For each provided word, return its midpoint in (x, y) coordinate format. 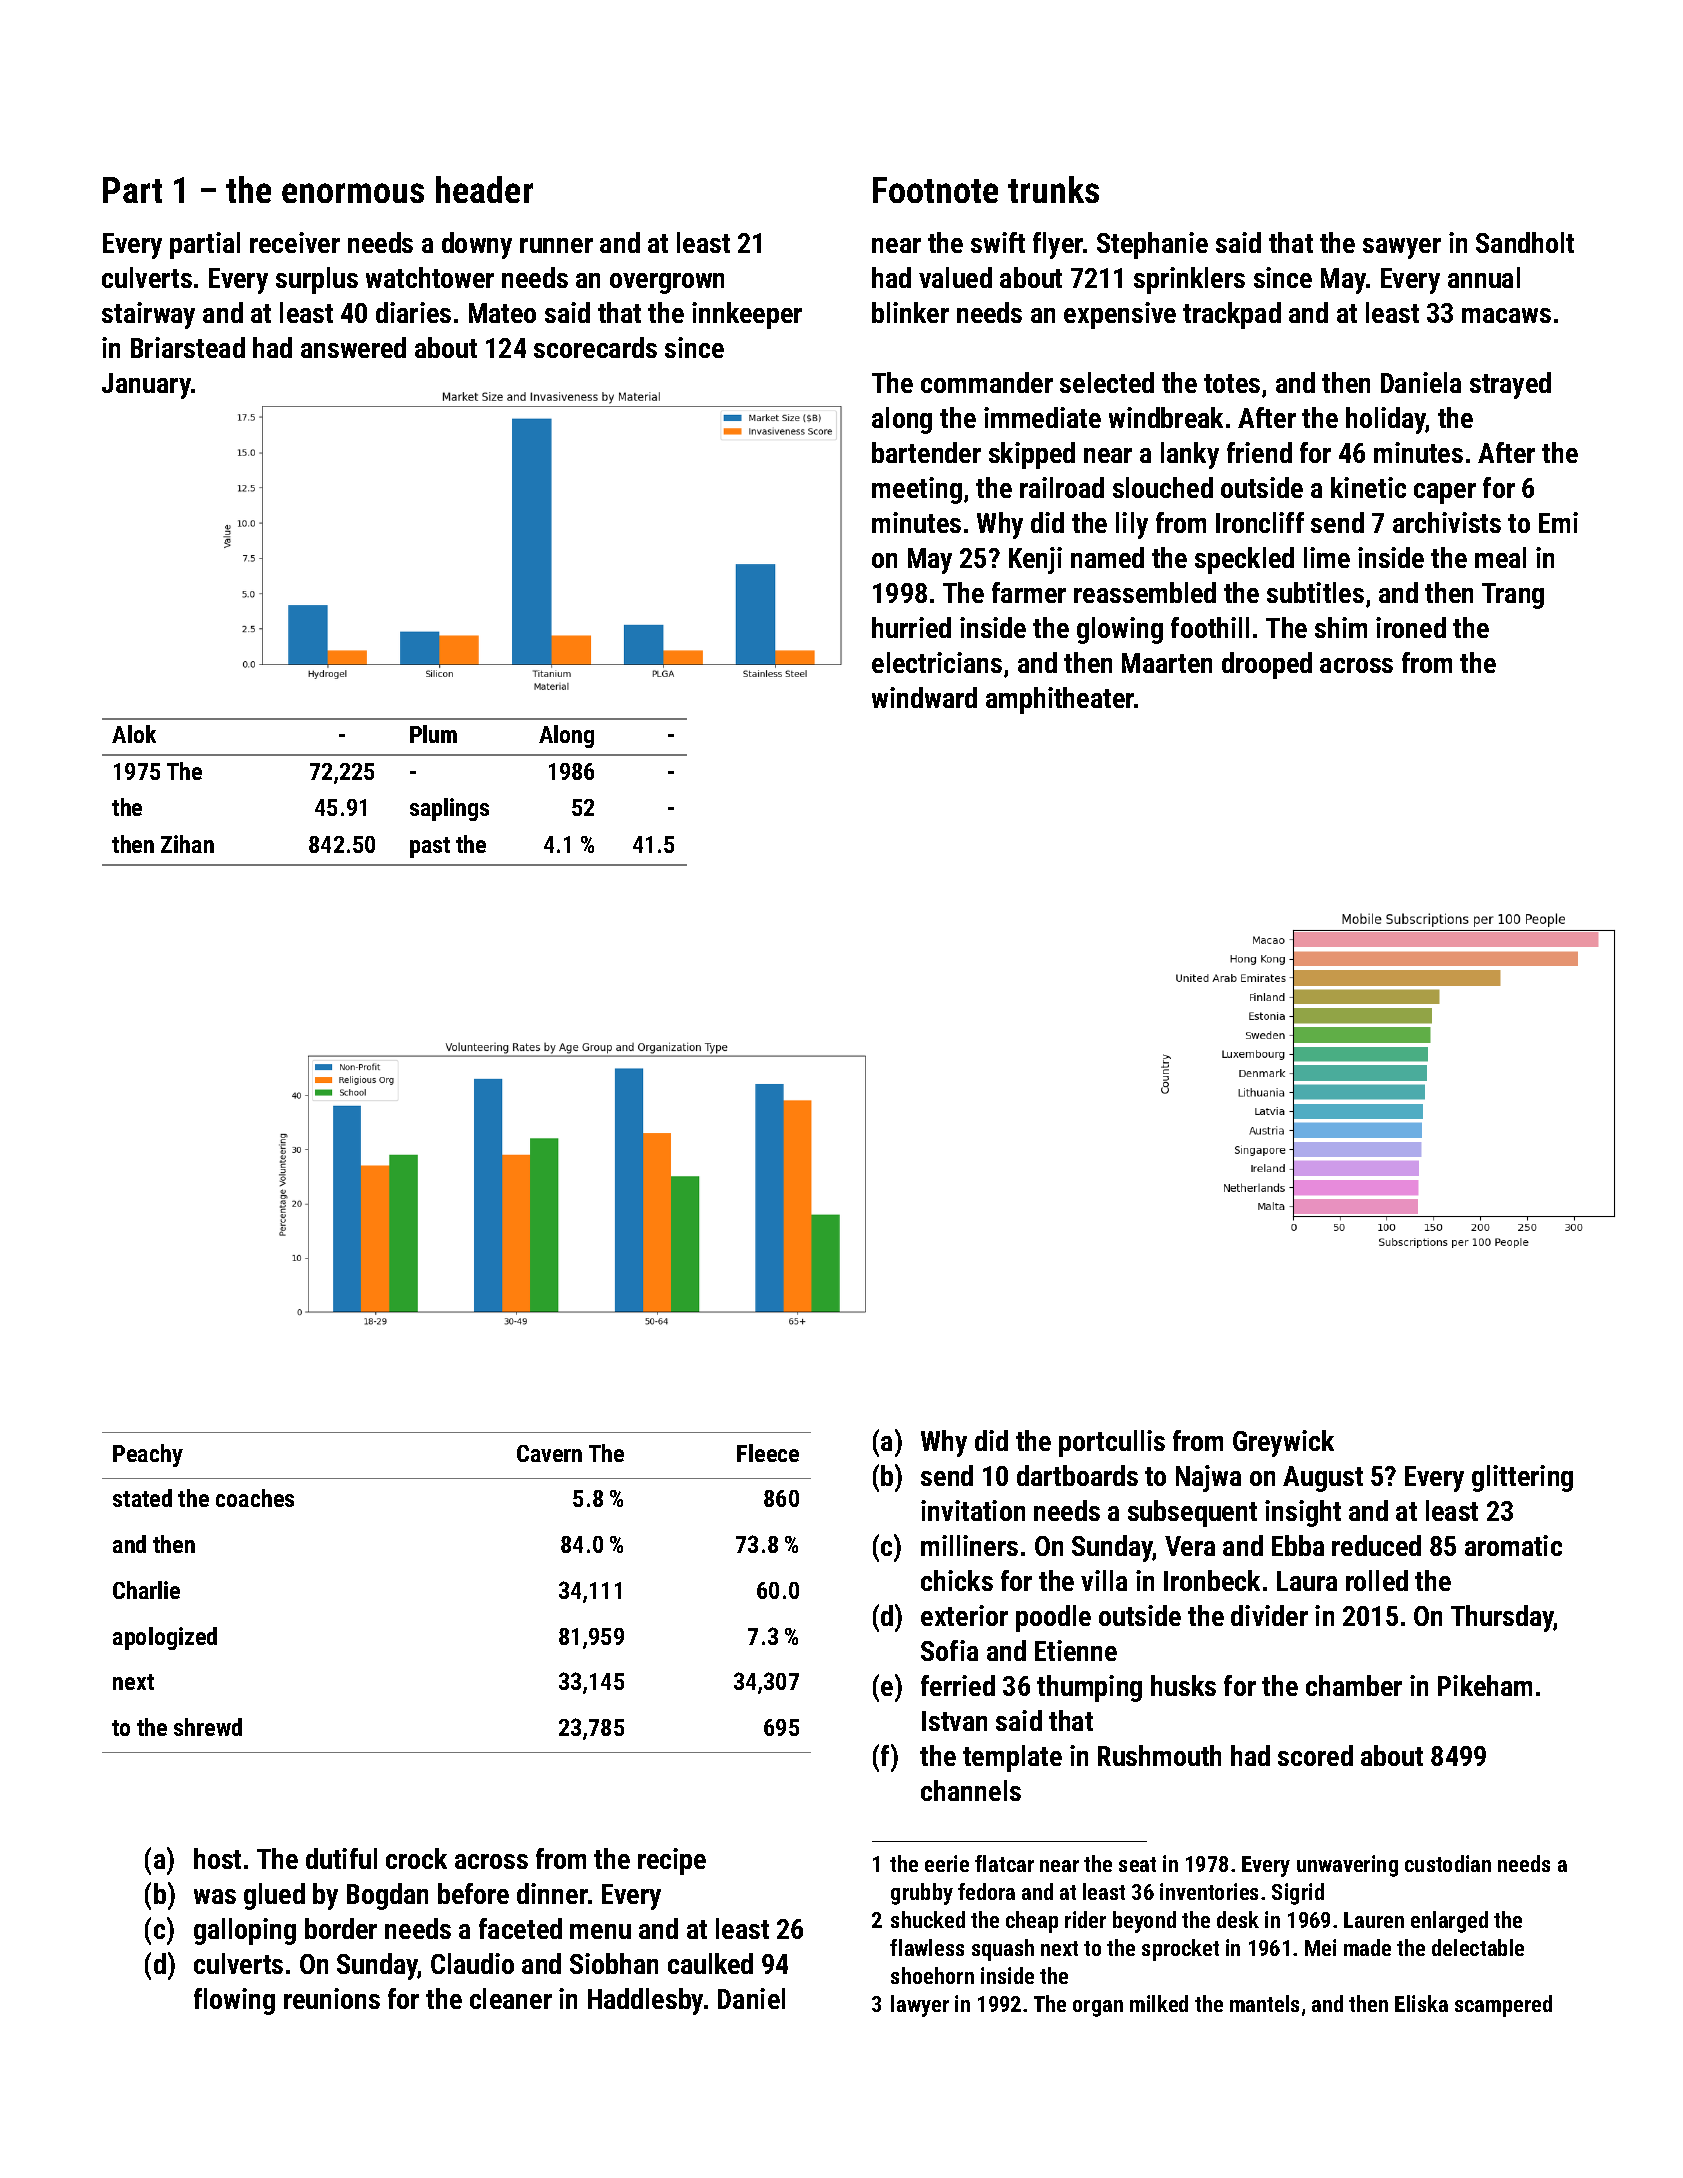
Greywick (1283, 1443)
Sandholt (1525, 242)
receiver (295, 242)
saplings (449, 809)
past (430, 847)
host (217, 1858)
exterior (964, 1615)
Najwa (1208, 1478)
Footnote (935, 190)
